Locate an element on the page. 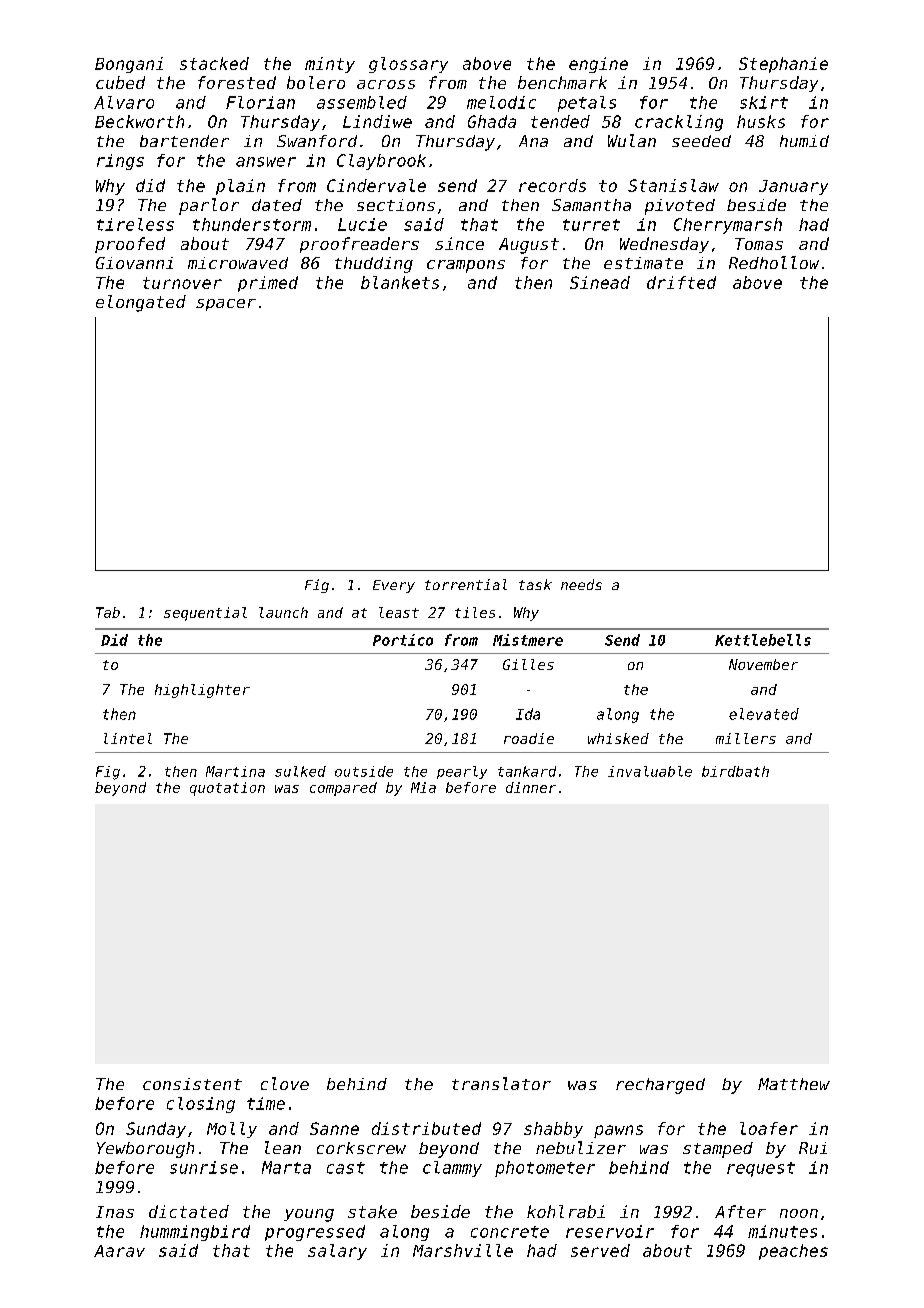 The image size is (924, 1308). served is located at coordinates (600, 1250).
